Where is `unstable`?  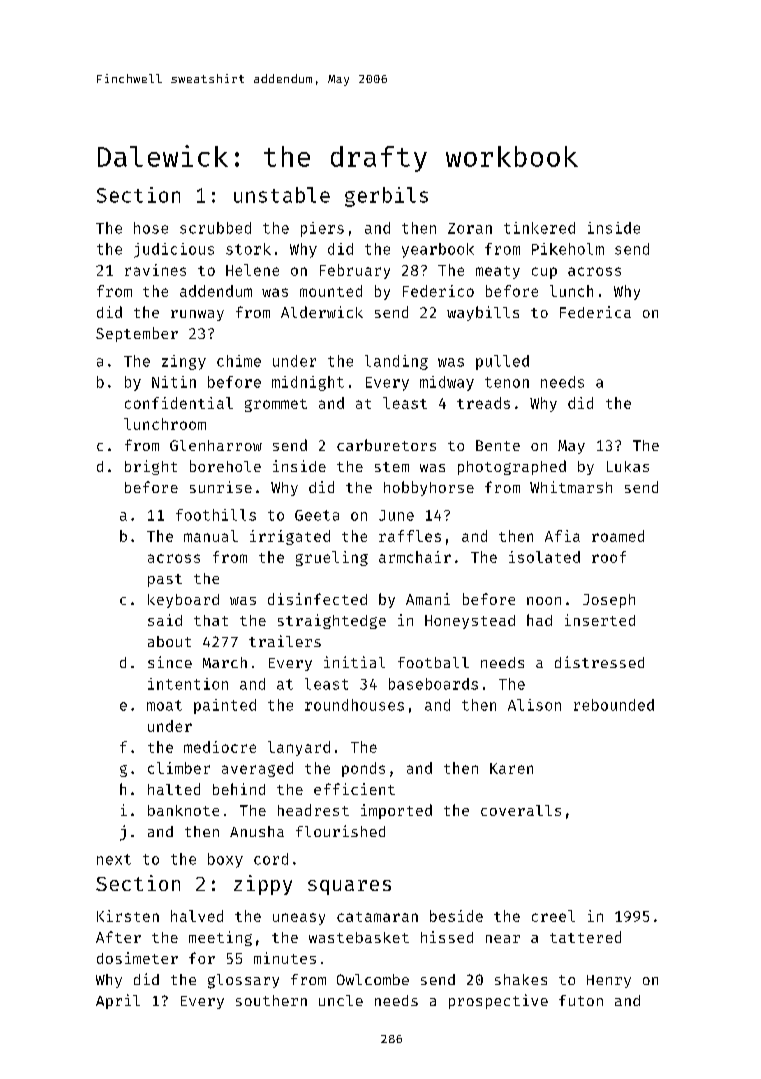
unstable is located at coordinates (282, 195).
